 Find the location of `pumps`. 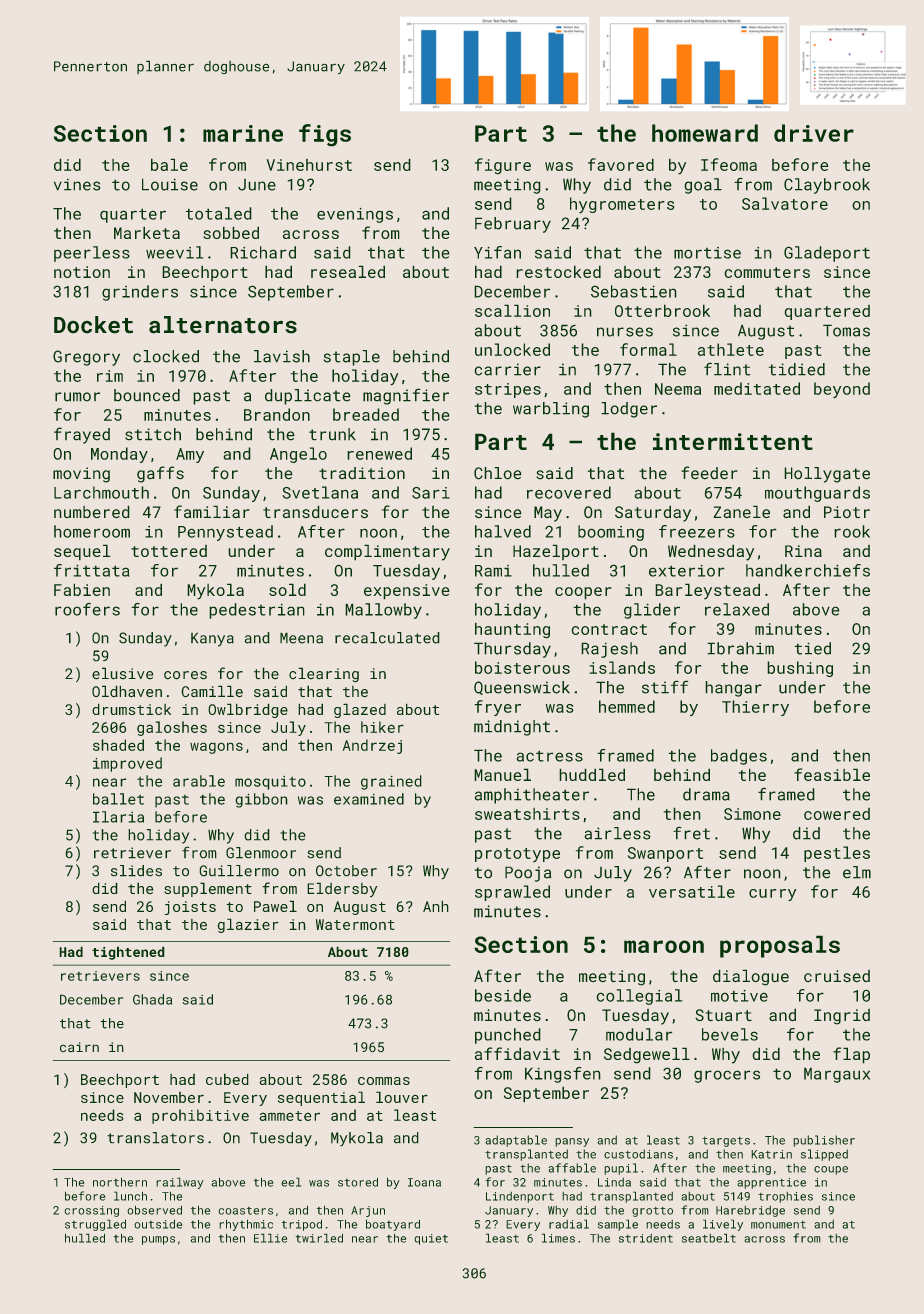

pumps is located at coordinates (158, 1240).
